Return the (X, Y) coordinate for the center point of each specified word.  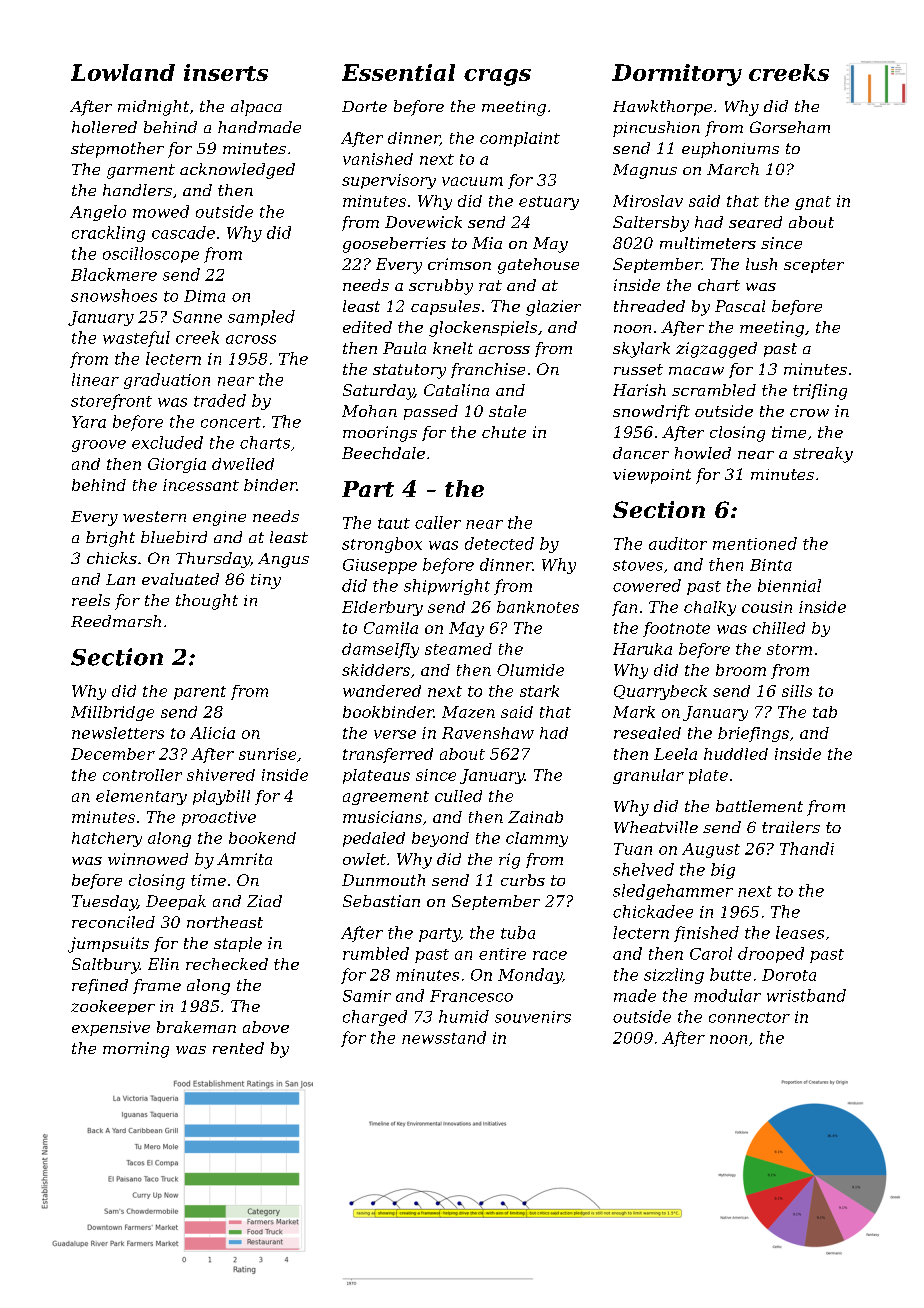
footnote (676, 629)
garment (141, 171)
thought (207, 602)
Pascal (740, 306)
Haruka (642, 649)
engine (219, 518)
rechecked (227, 964)
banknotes (538, 607)
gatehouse (538, 266)
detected (499, 543)
